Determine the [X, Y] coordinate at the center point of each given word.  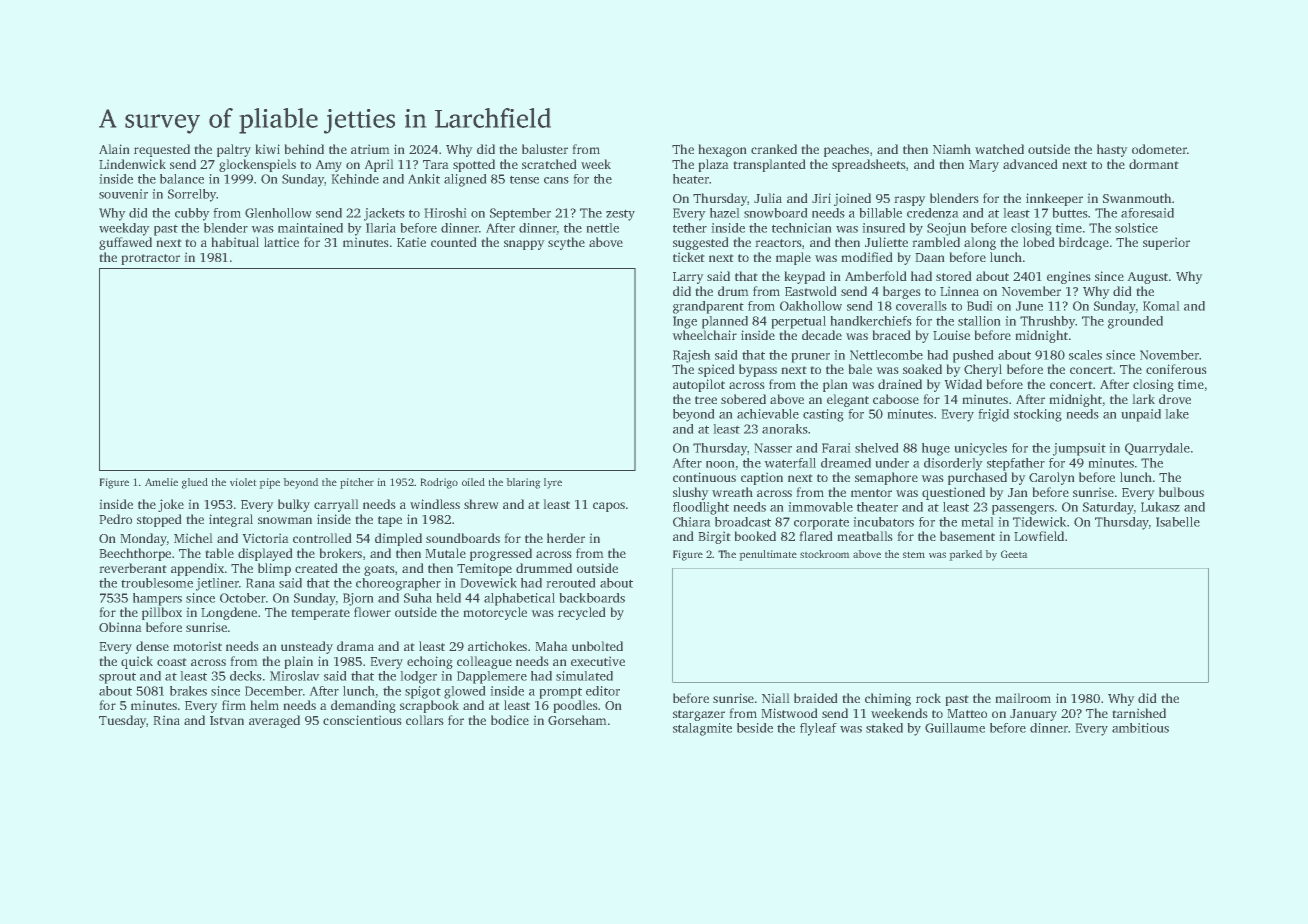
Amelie [161, 482]
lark [1143, 399]
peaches [846, 150]
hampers [157, 599]
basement [967, 536]
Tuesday [123, 721]
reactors [778, 243]
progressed [501, 554]
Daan [930, 257]
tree [706, 400]
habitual [235, 242]
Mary [984, 166]
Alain [114, 149]
